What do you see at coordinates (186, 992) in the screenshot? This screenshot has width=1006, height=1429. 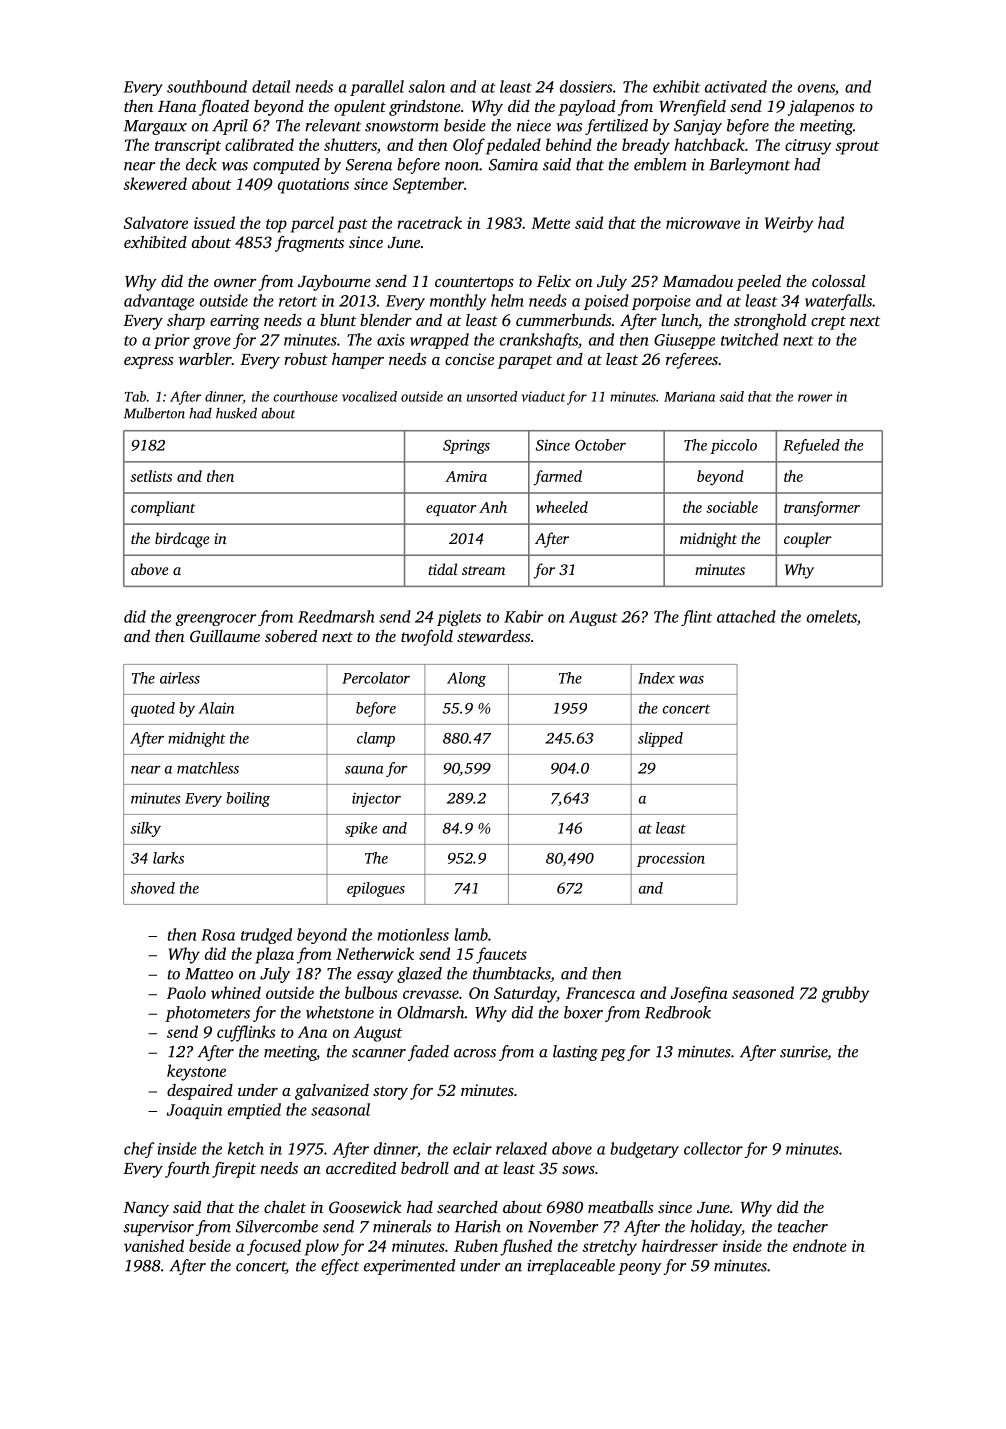 I see `Paolo` at bounding box center [186, 992].
